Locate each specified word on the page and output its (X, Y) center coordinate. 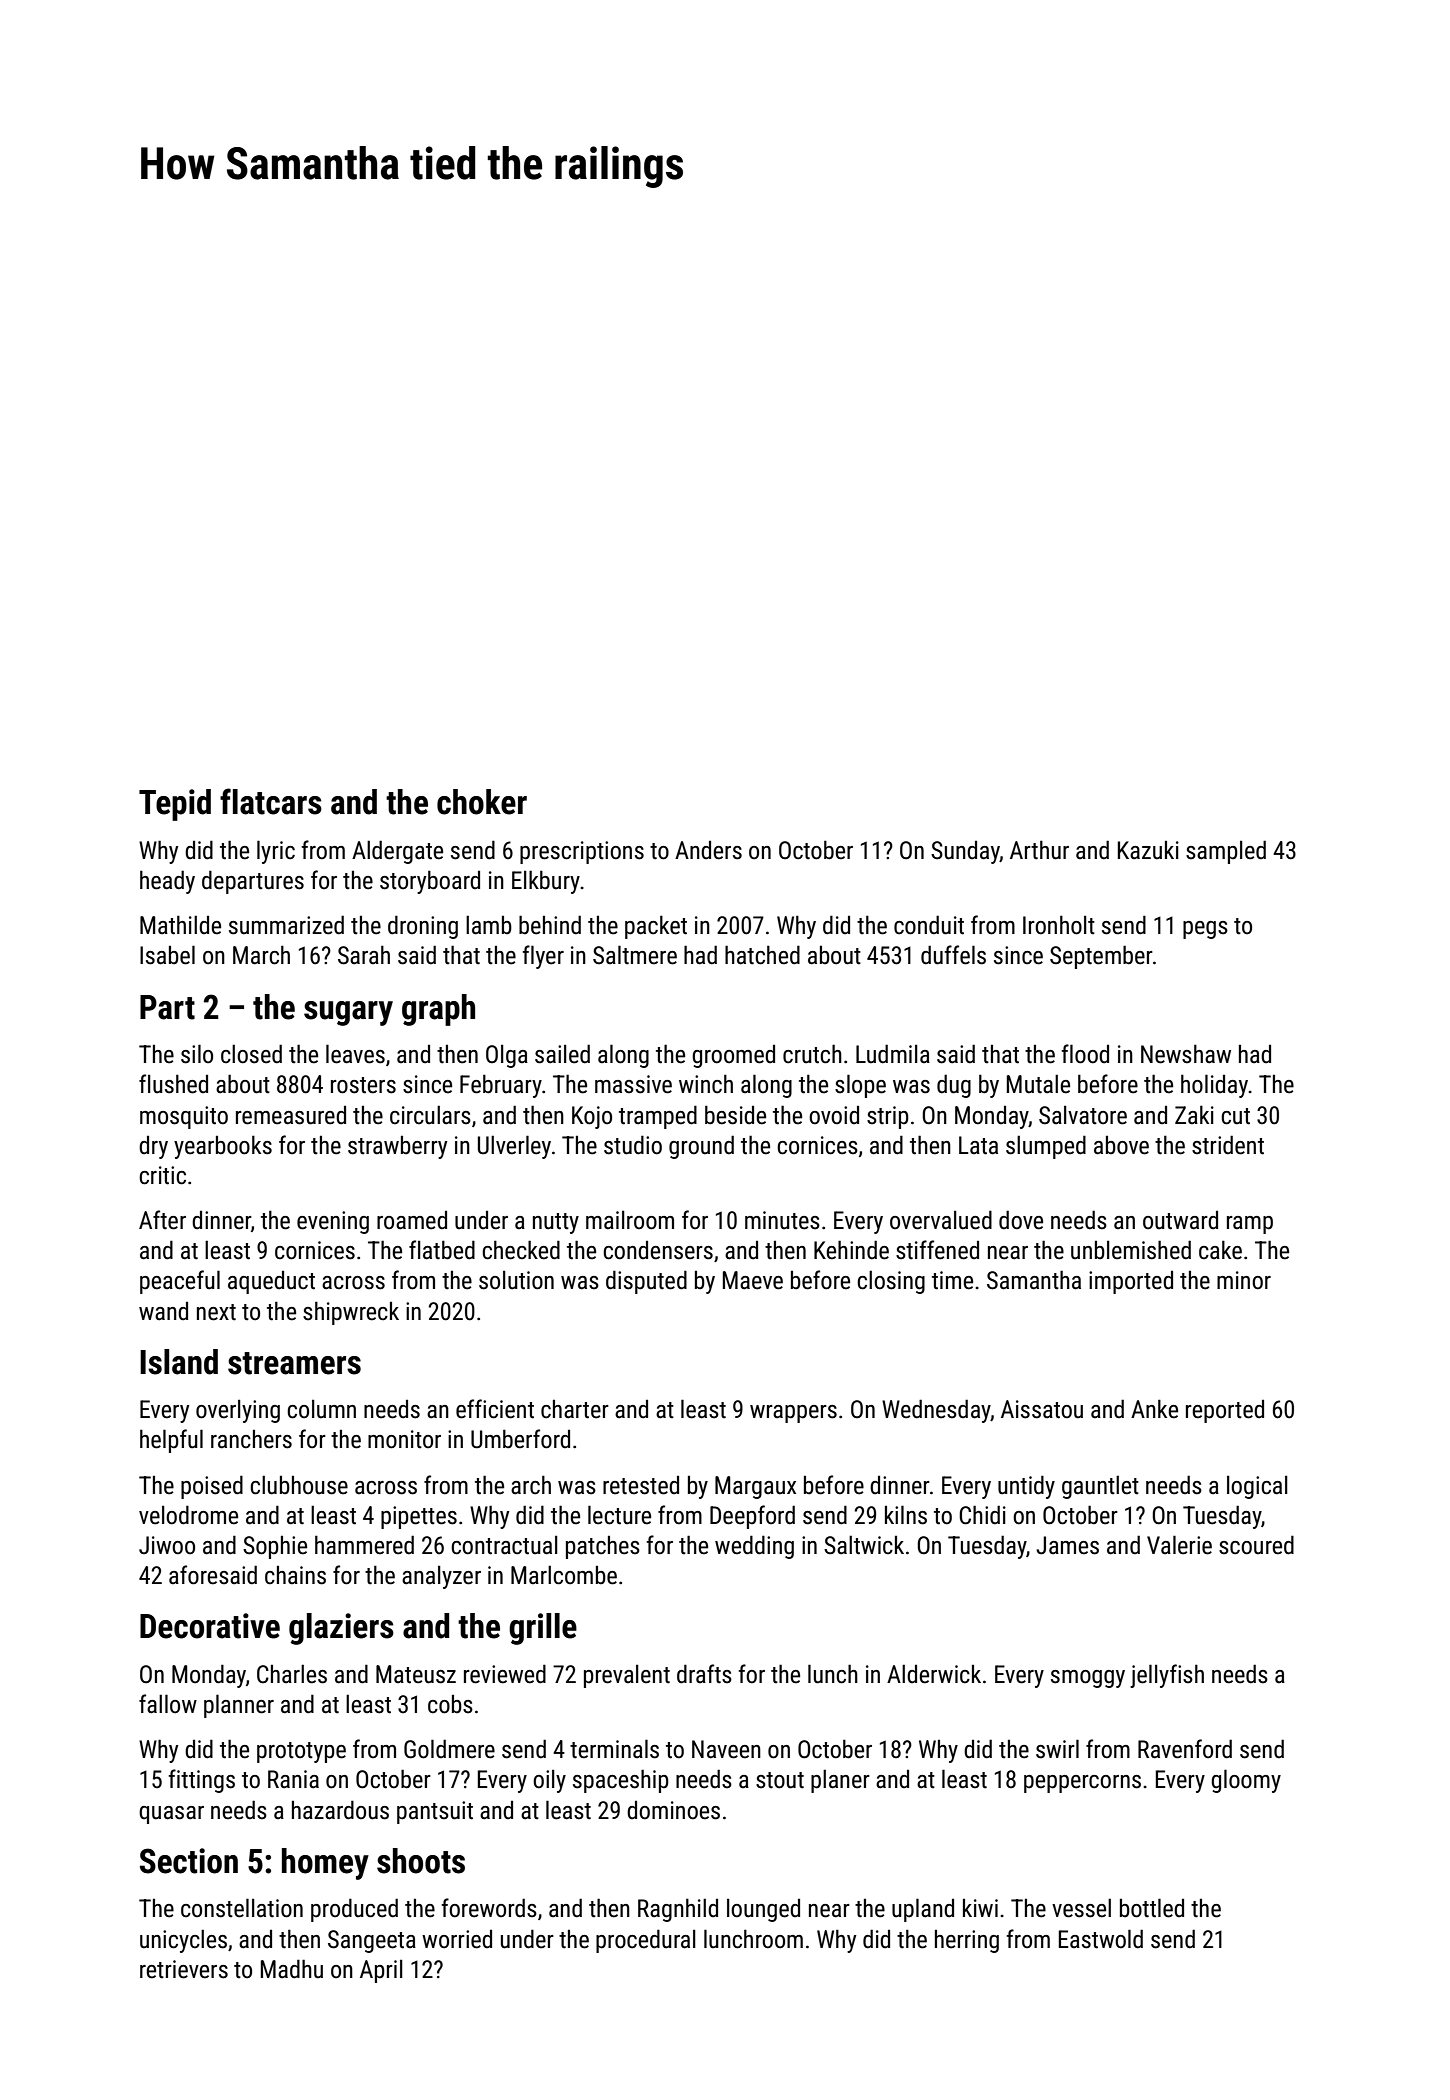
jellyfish (1167, 1676)
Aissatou (1042, 1409)
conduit (929, 925)
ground (701, 1147)
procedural (646, 1941)
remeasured (291, 1115)
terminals (614, 1749)
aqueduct (271, 1282)
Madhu (292, 1969)
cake (1220, 1250)
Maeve (753, 1280)
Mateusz (416, 1674)
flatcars (271, 801)
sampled (1226, 852)
